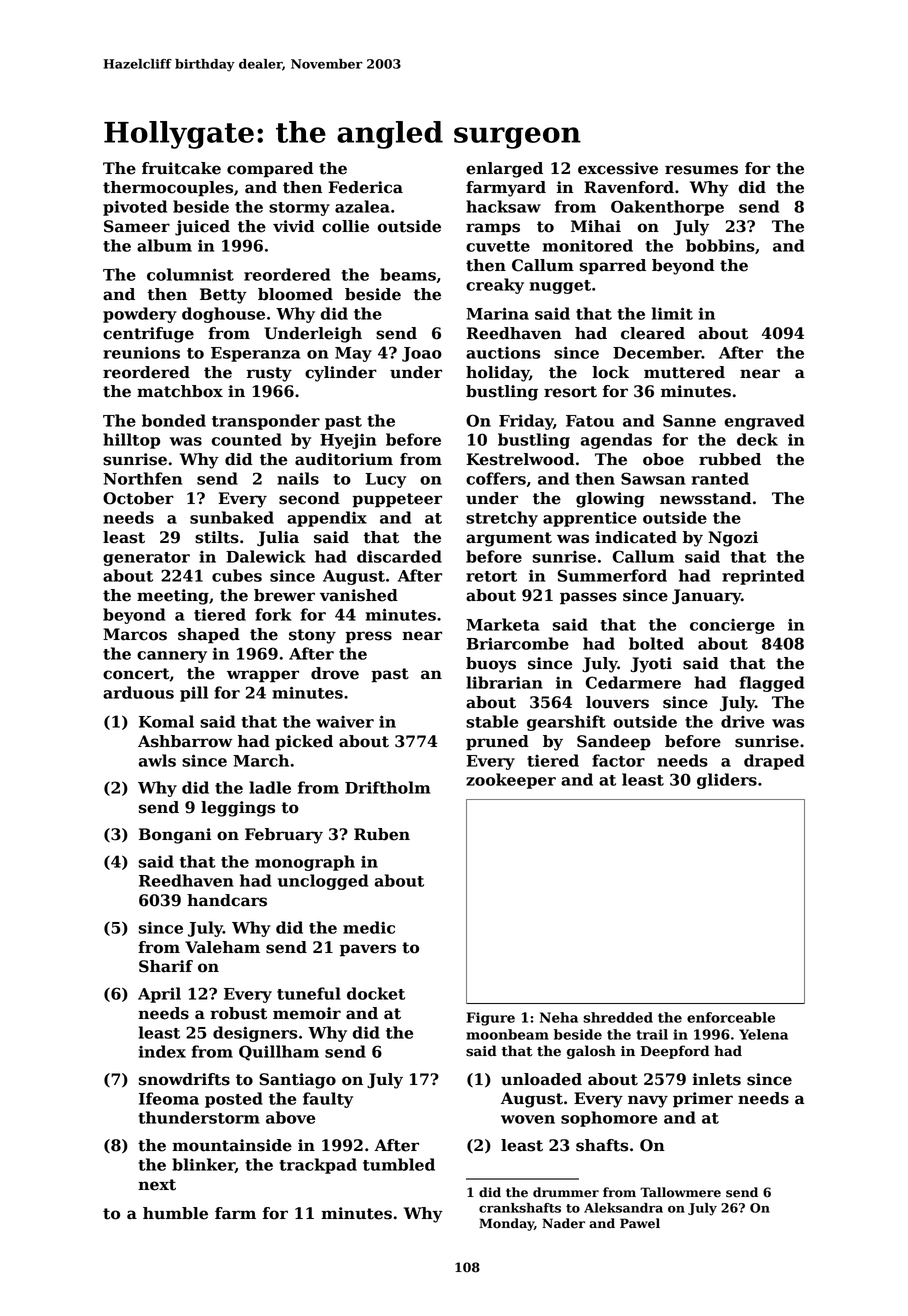 The height and width of the screenshot is (1316, 908). I want to click on fruitcake, so click(181, 168).
